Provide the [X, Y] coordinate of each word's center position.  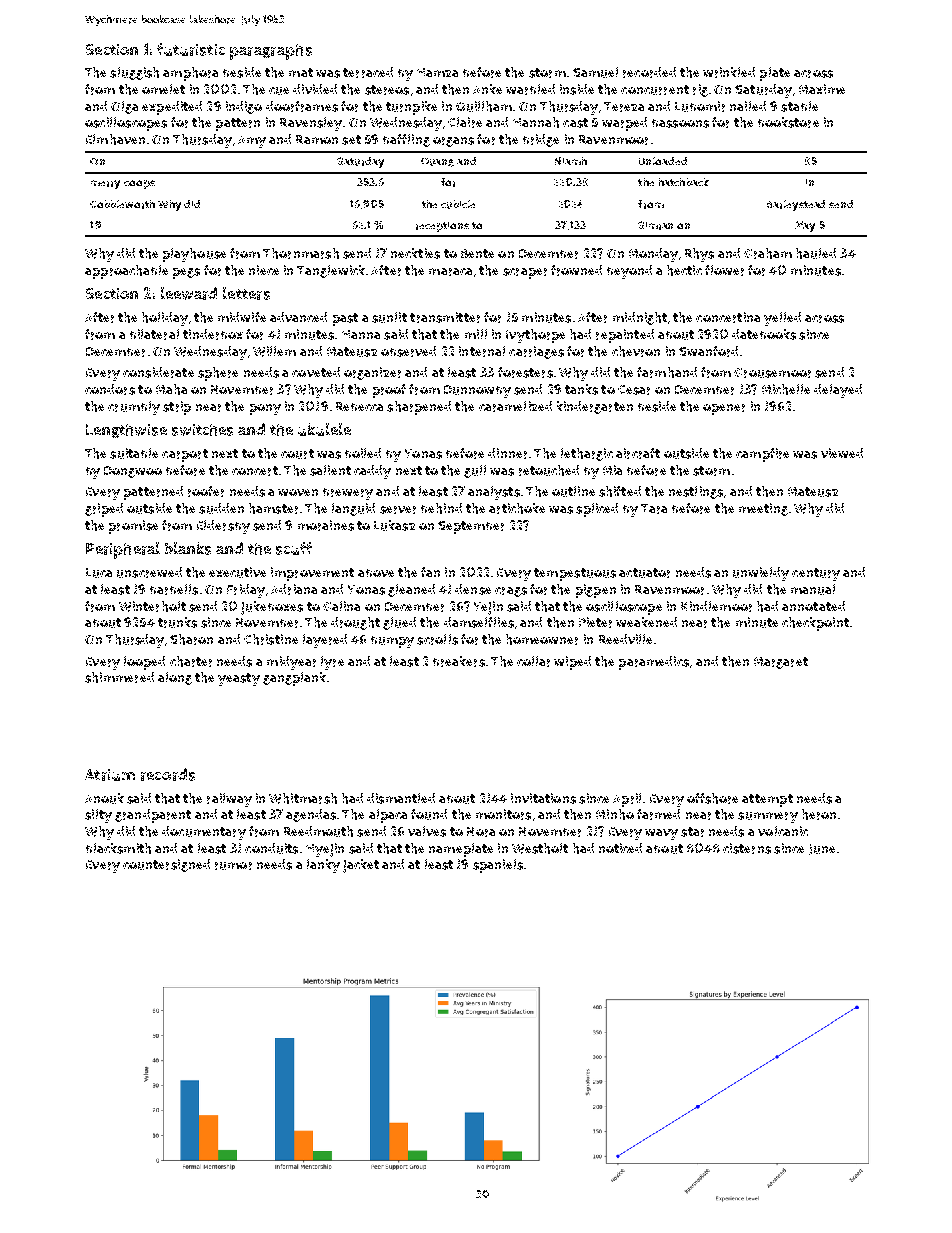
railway [229, 800]
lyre [332, 663]
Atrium [110, 775]
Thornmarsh [301, 253]
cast [575, 123]
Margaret [781, 663]
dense [473, 589]
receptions [442, 227]
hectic [684, 270]
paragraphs [271, 52]
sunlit [389, 317]
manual [813, 589]
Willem [274, 351]
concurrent [655, 90]
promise [133, 527]
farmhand [667, 372]
